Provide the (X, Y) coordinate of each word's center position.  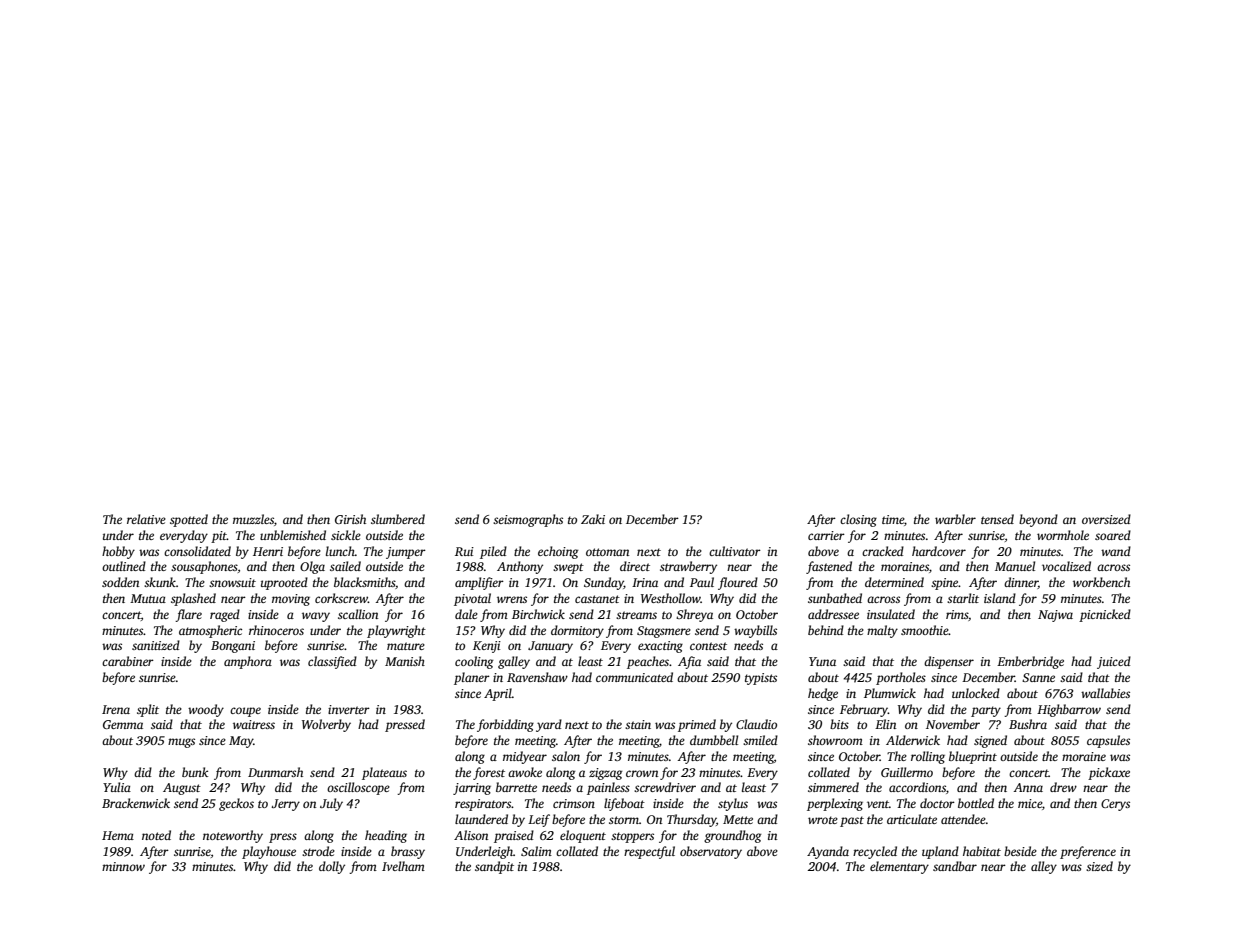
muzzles (253, 519)
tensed (997, 519)
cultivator (735, 551)
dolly (332, 867)
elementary (899, 867)
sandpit (494, 867)
